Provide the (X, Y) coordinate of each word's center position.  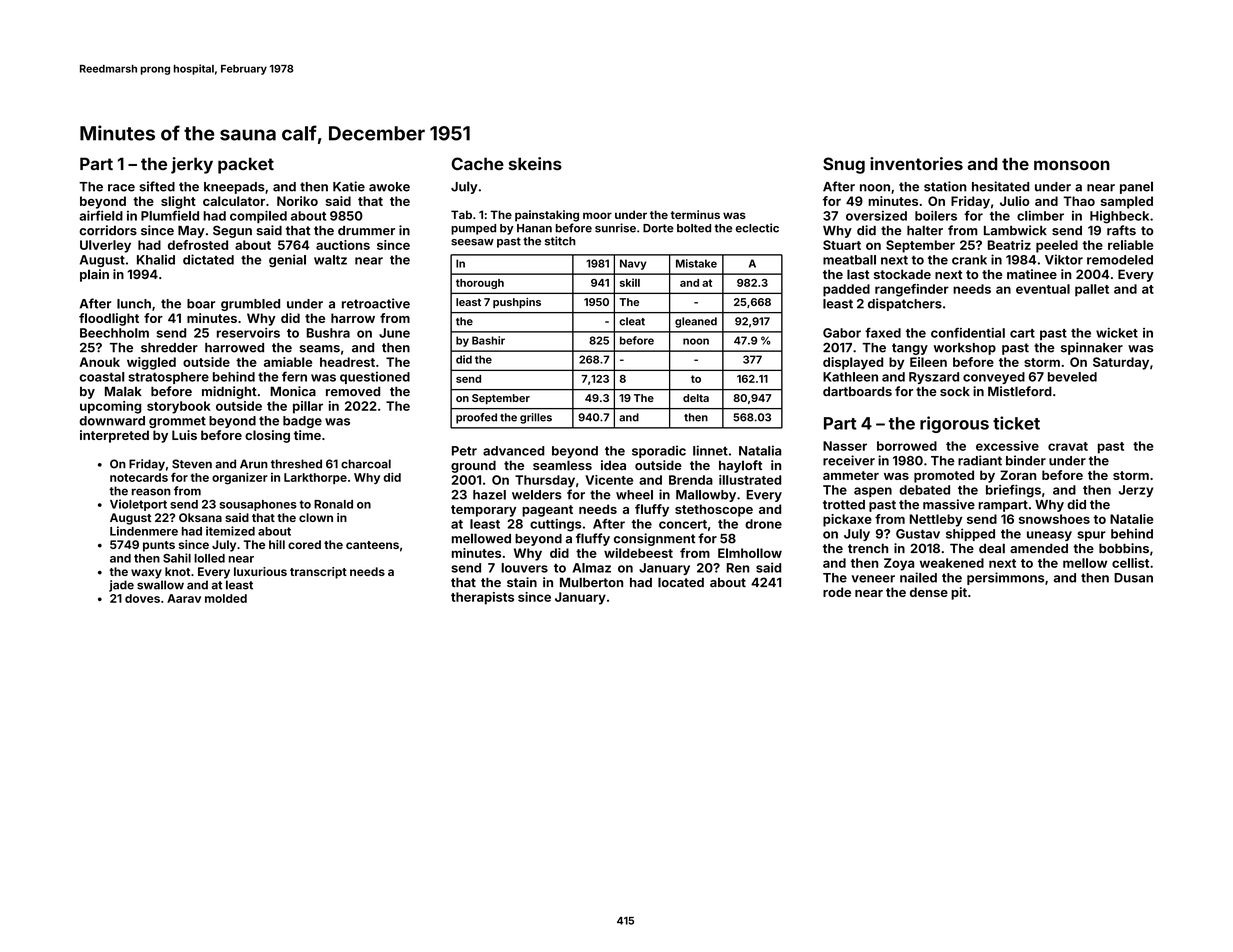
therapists (482, 598)
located (681, 582)
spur (1091, 536)
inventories (916, 163)
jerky (192, 165)
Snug (844, 165)
